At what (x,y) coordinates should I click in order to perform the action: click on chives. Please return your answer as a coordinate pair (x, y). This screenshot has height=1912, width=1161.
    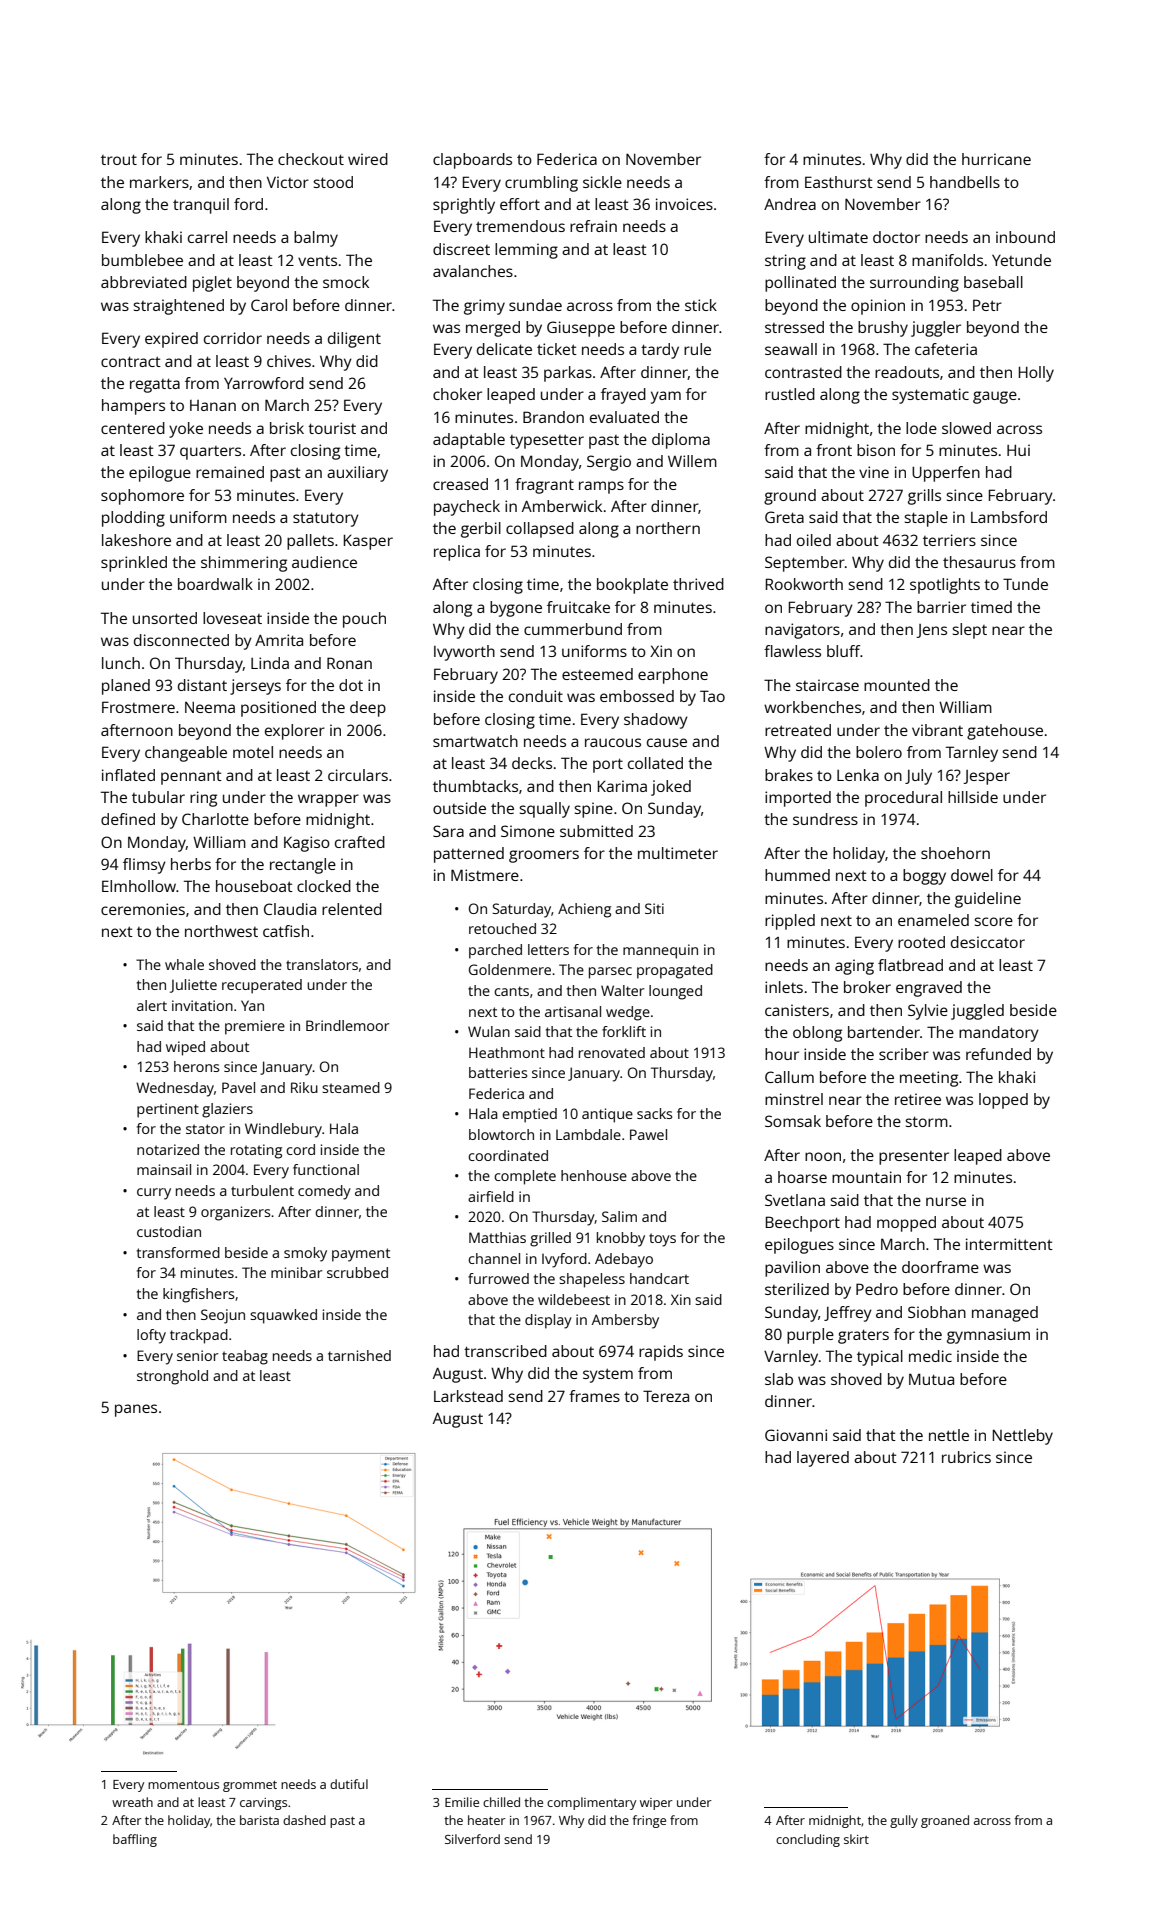
    Looking at the image, I should click on (289, 361).
